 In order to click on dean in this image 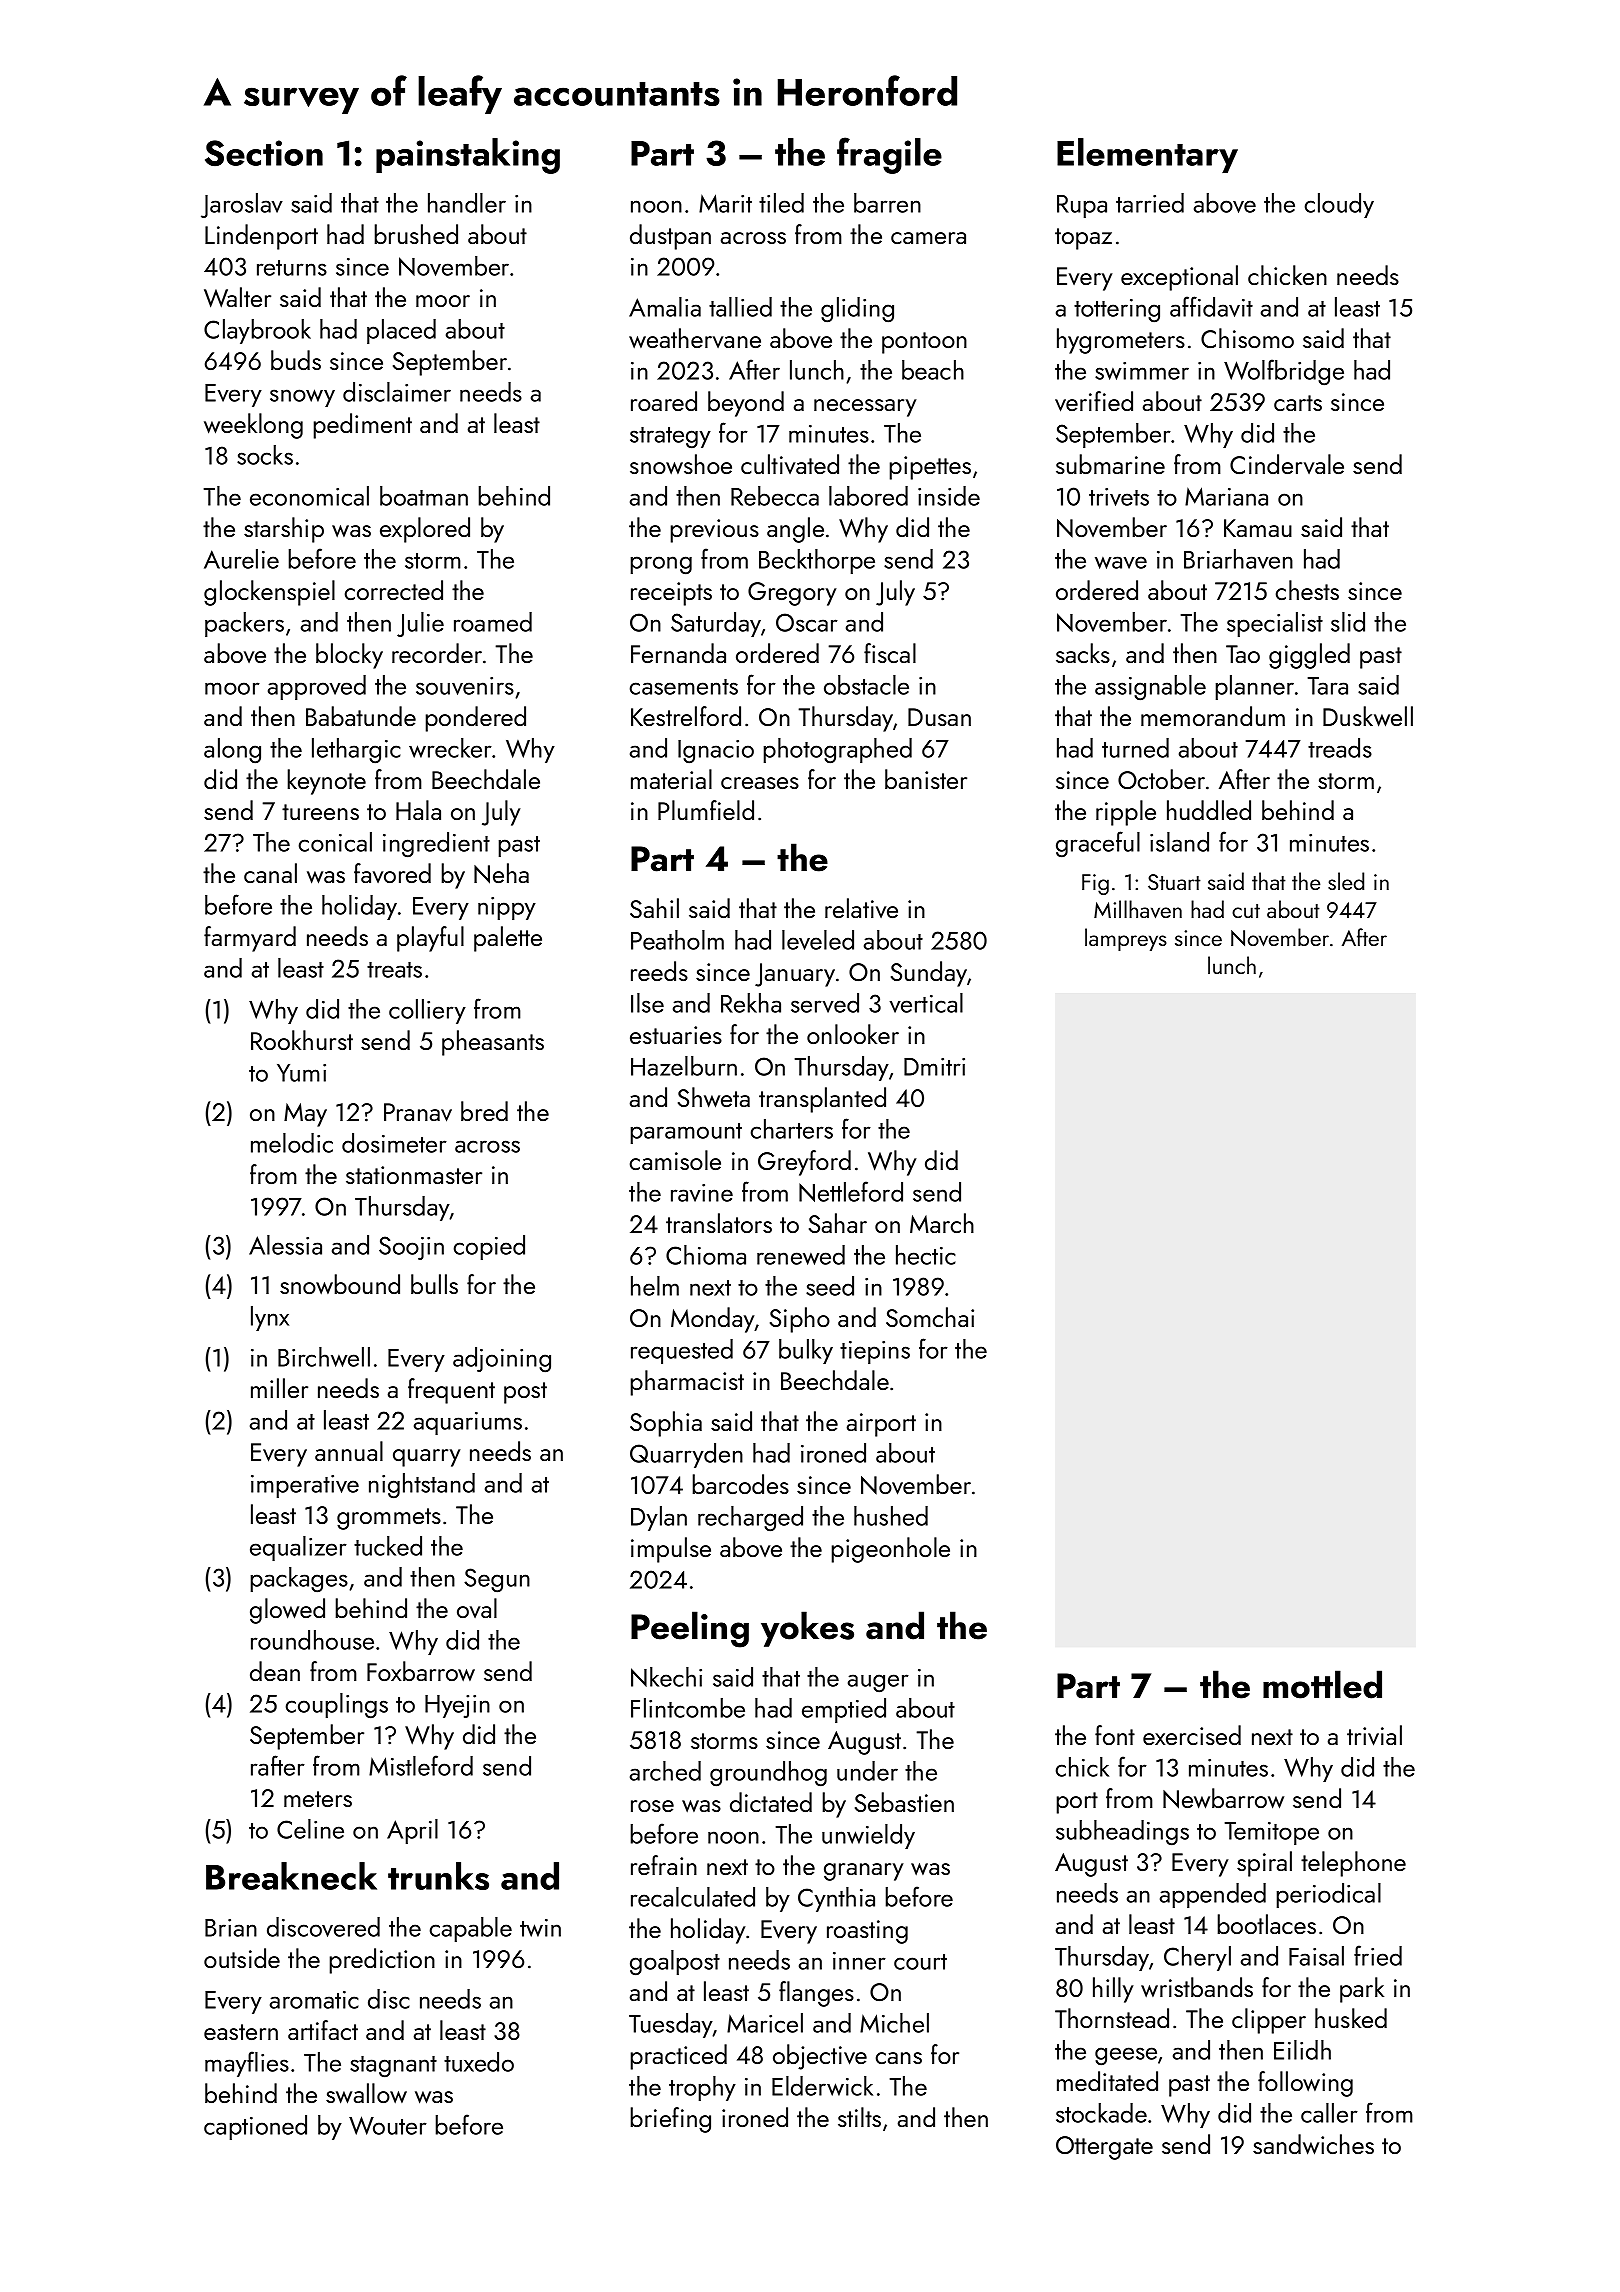, I will do `click(275, 1671)`.
